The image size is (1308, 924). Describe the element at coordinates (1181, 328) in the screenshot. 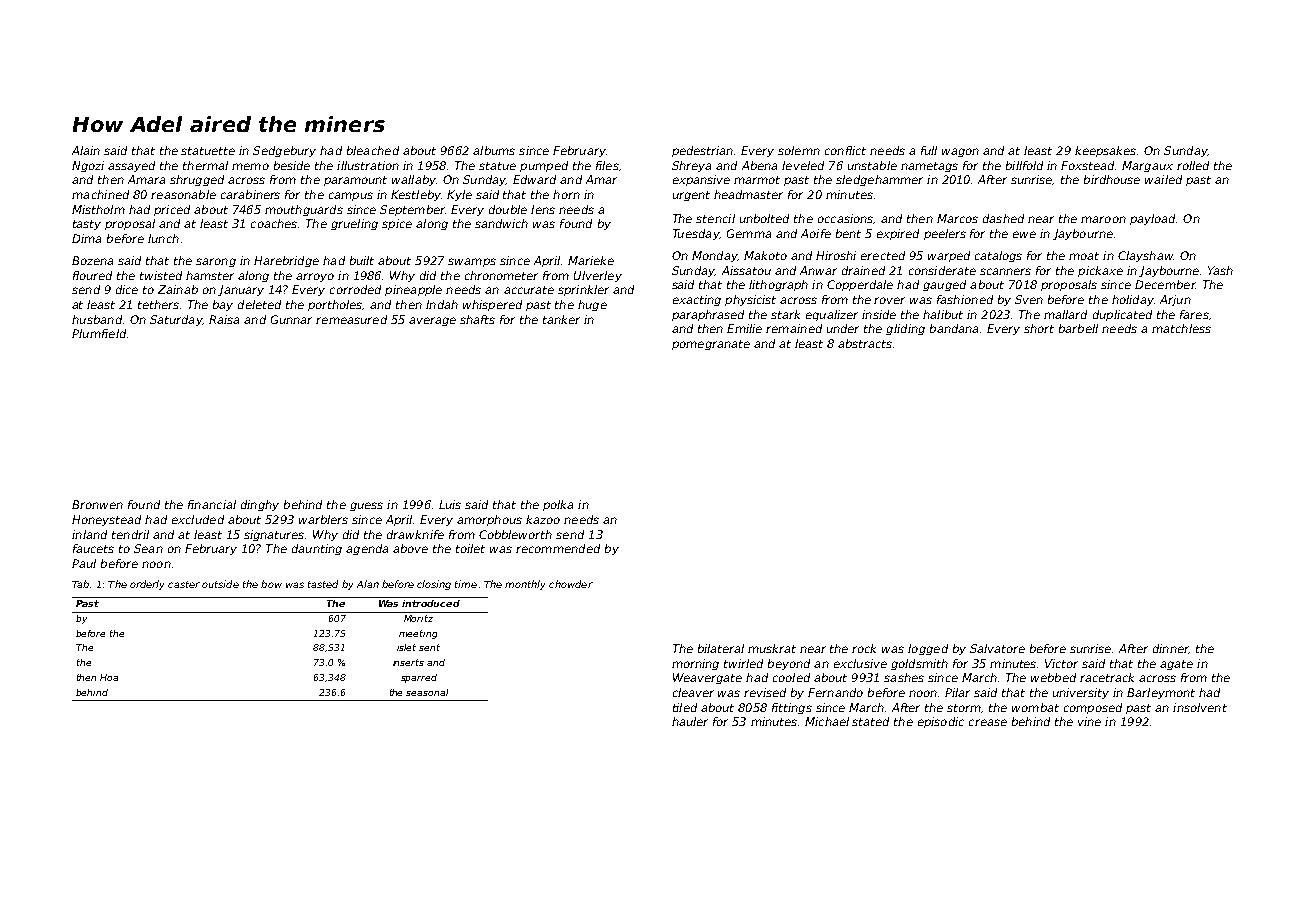

I see `matchless` at that location.
